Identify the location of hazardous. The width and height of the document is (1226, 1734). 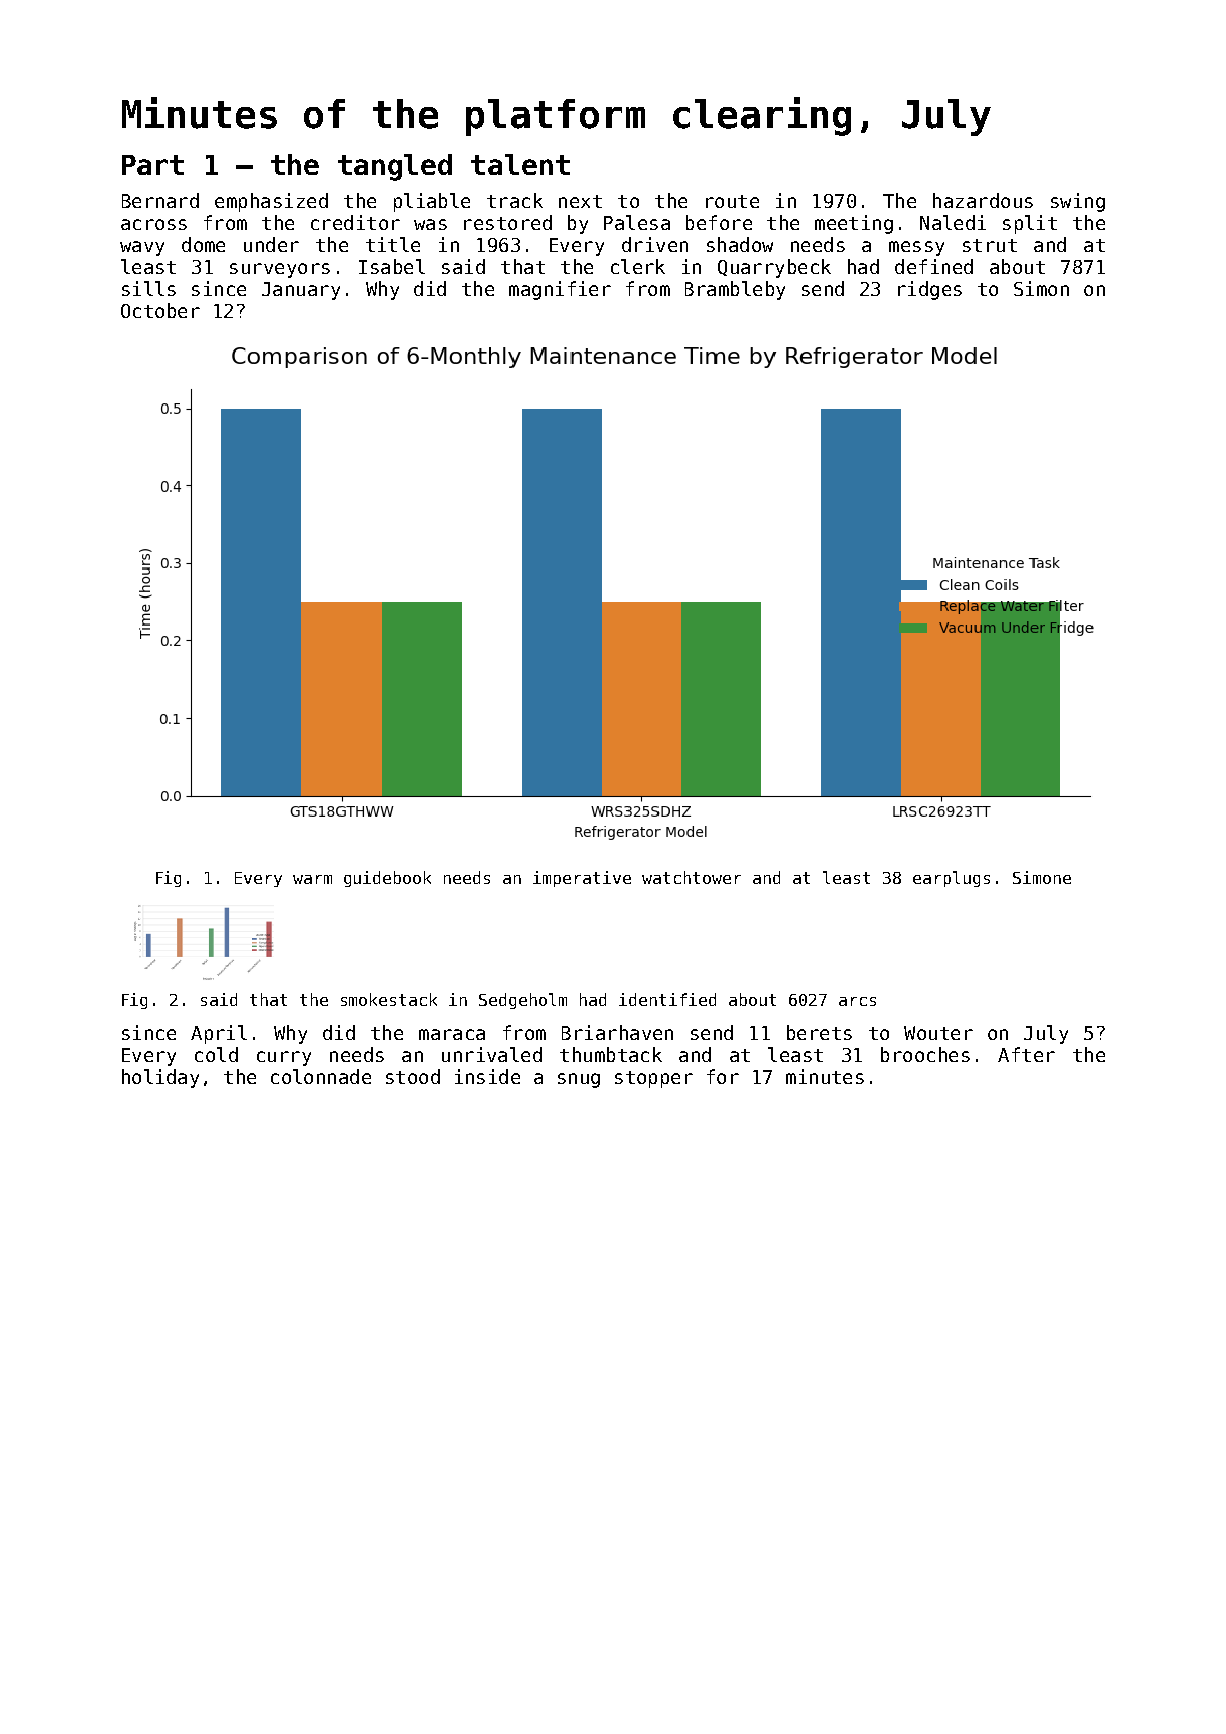
(983, 200).
